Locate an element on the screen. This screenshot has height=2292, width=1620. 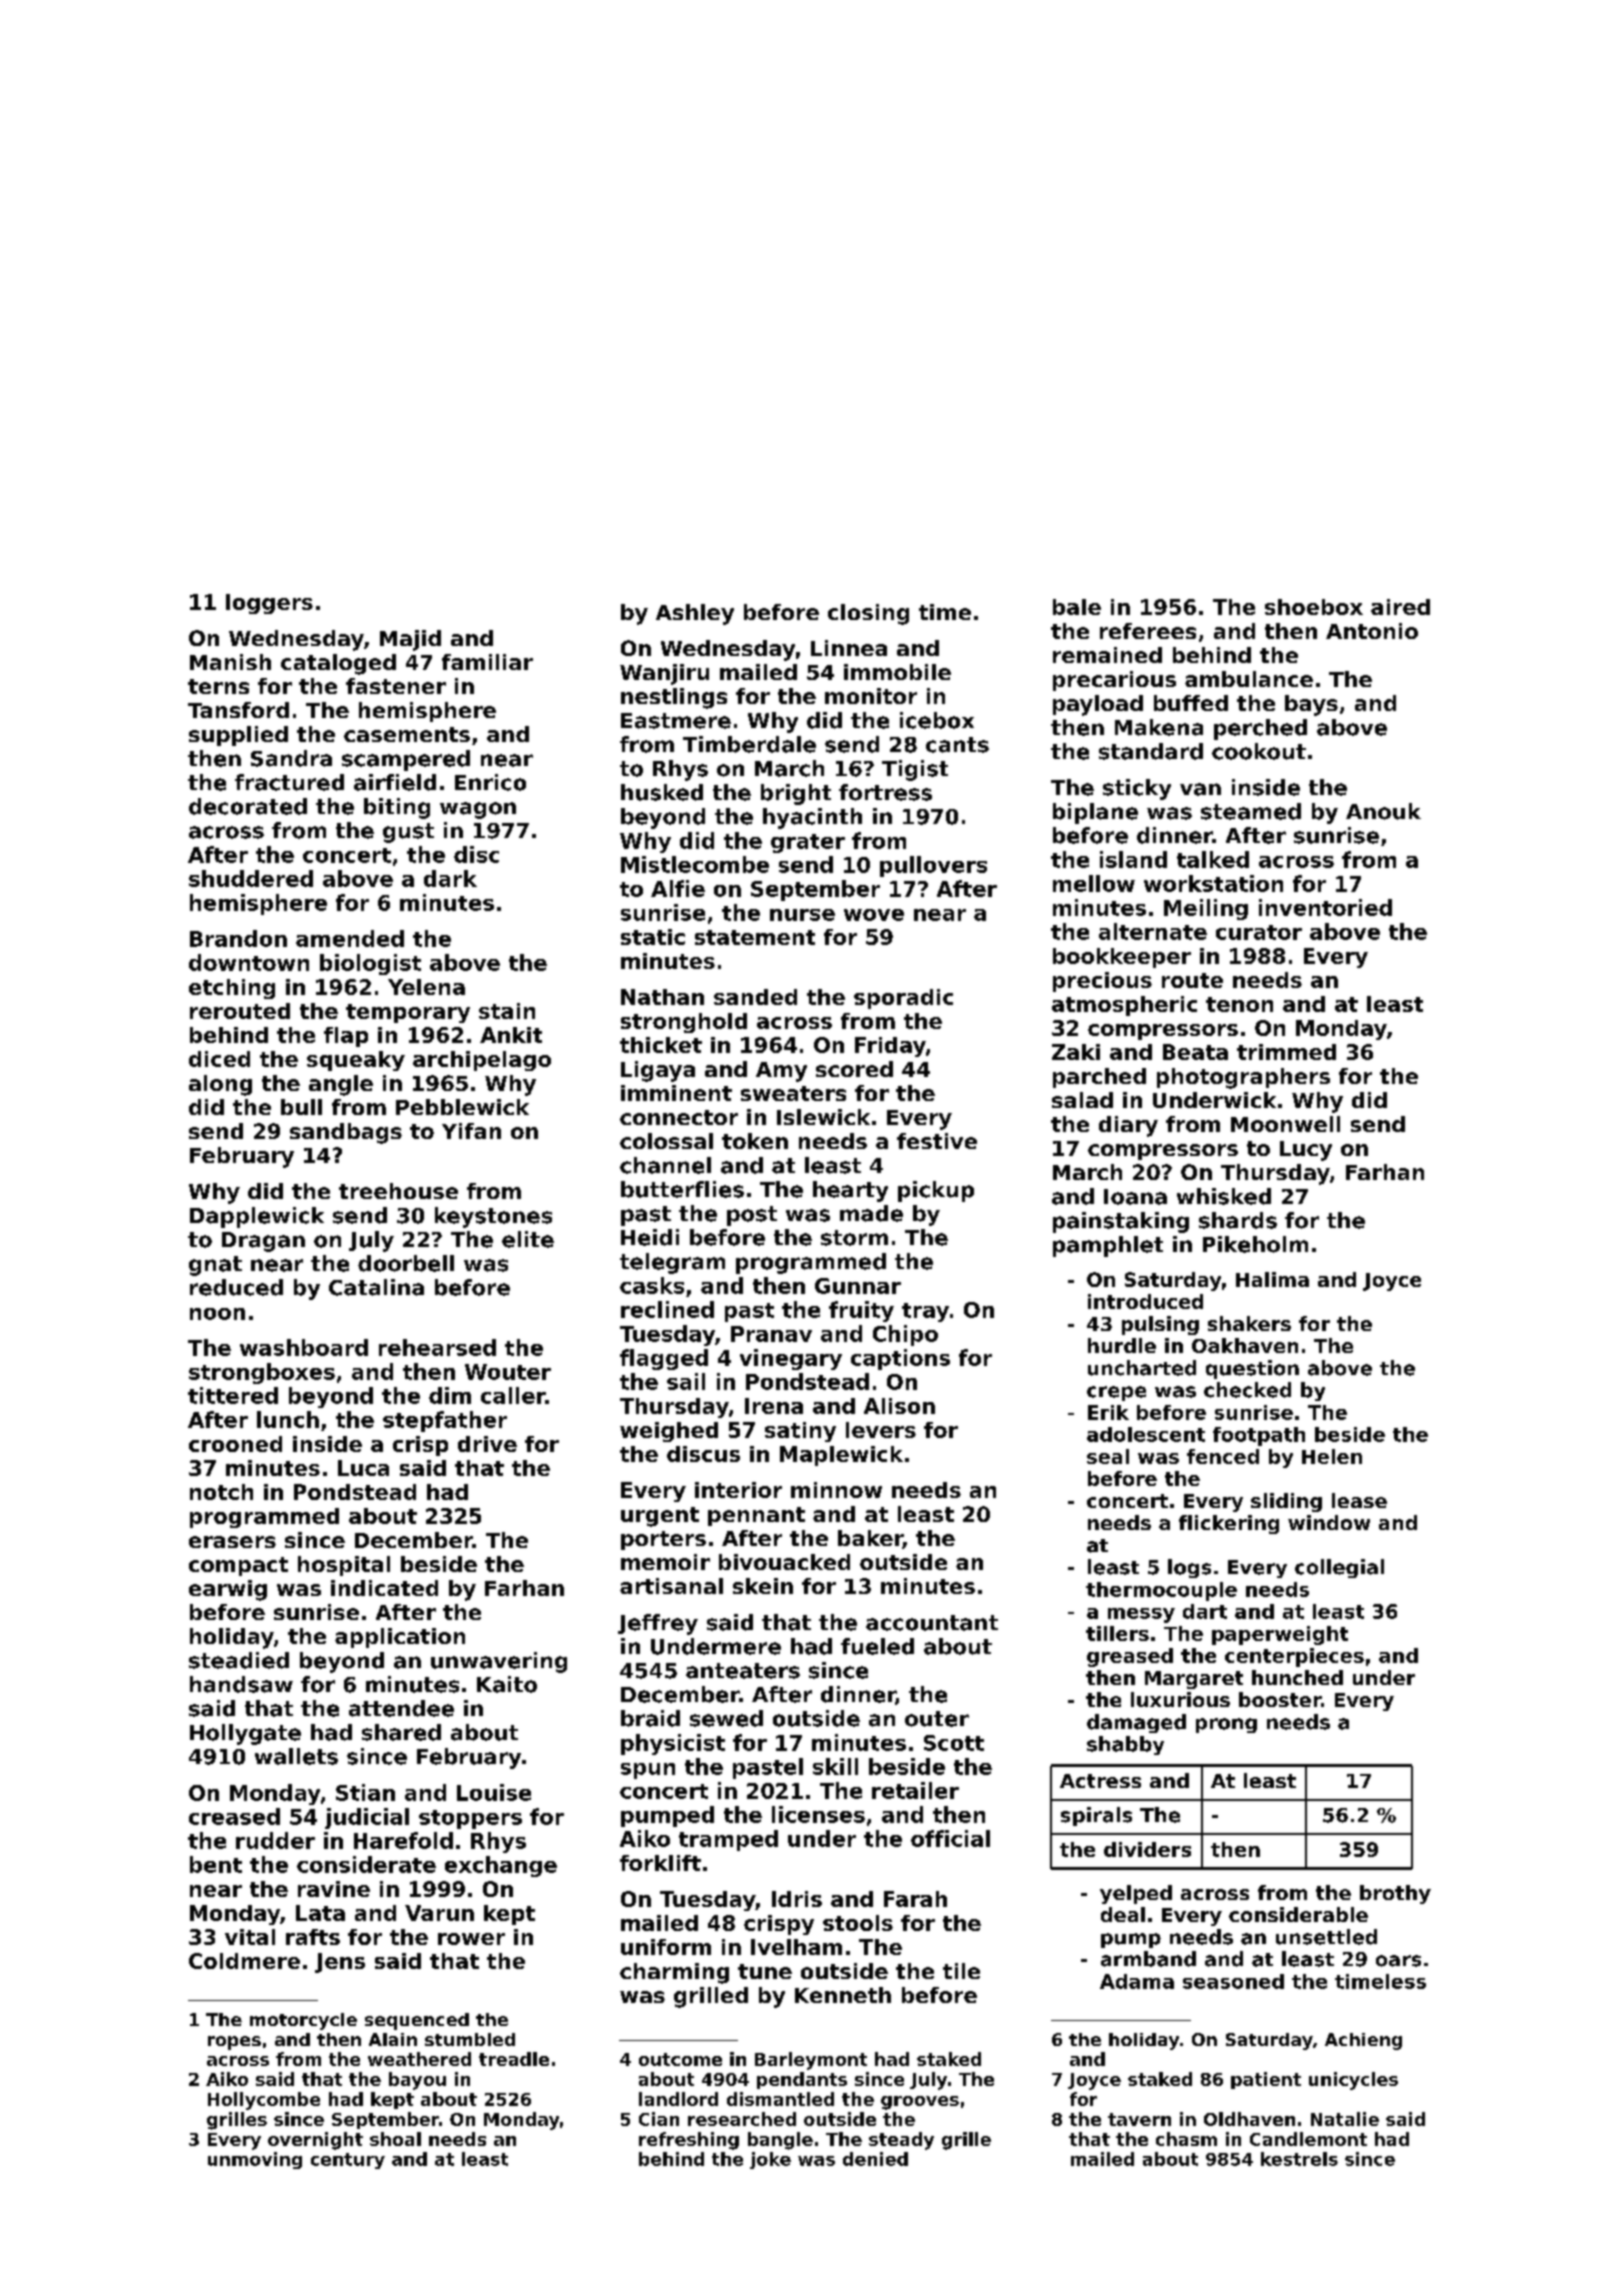
loggers is located at coordinates (269, 604).
